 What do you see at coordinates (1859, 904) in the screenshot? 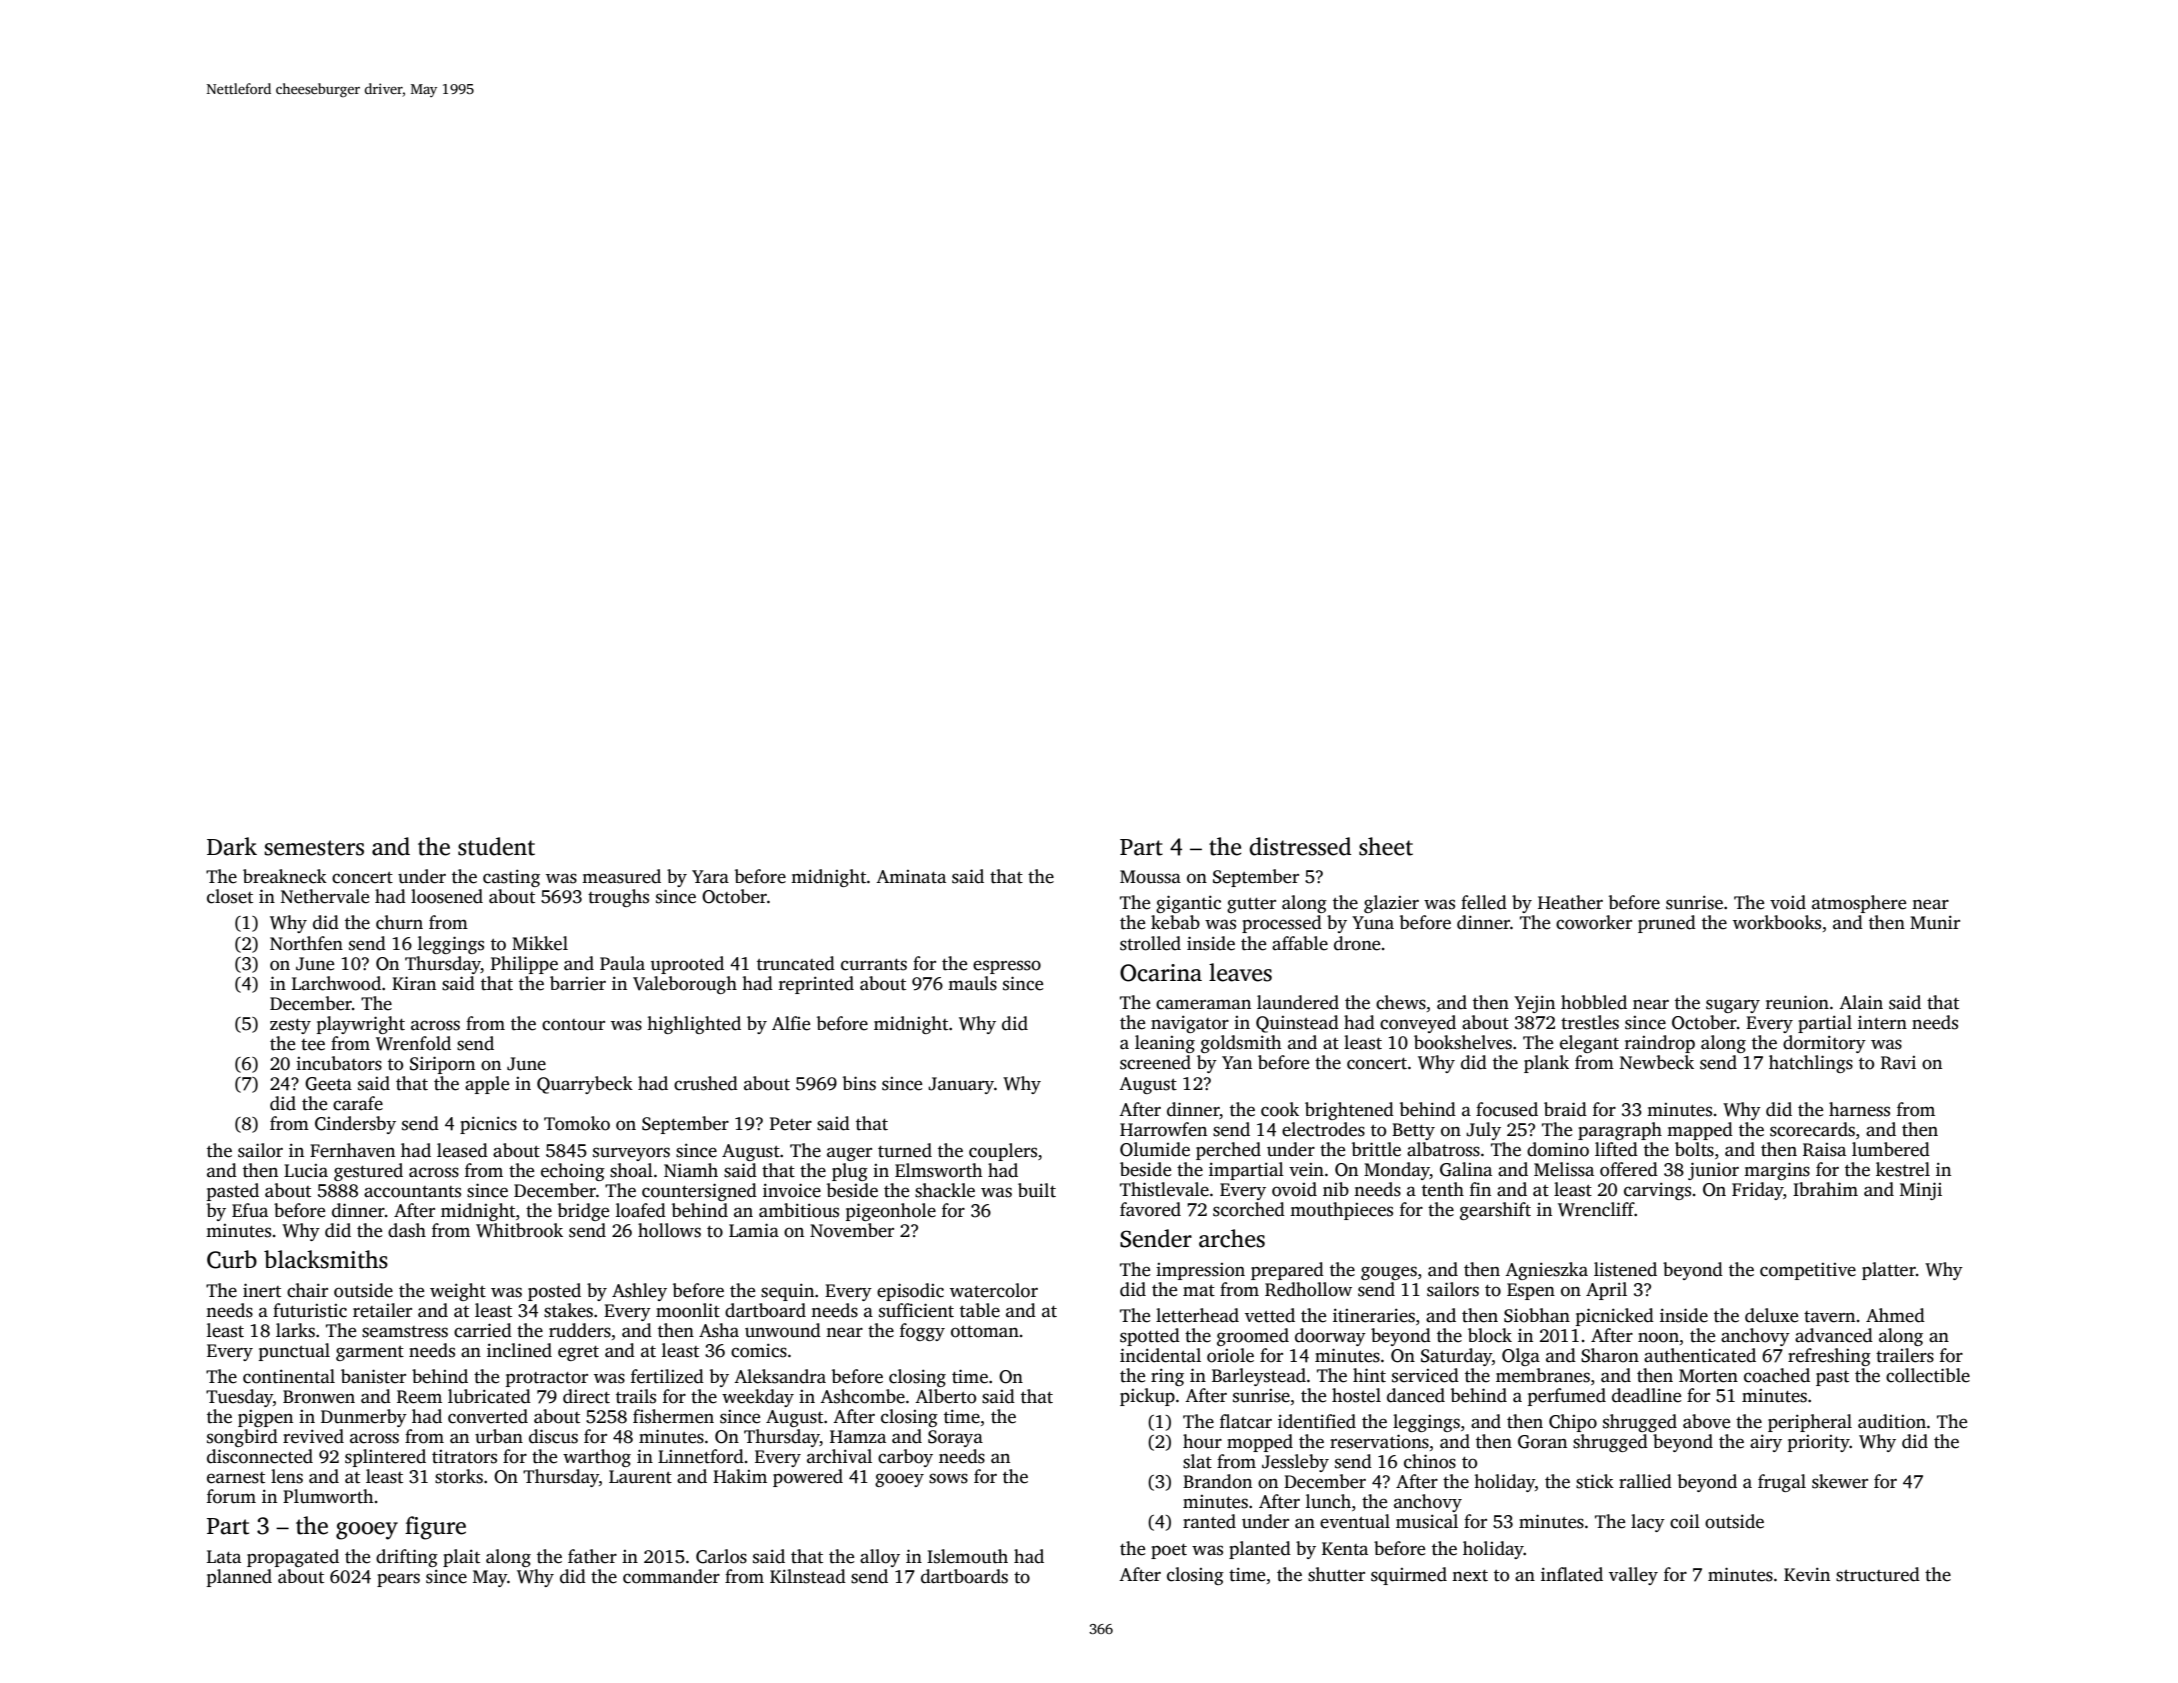
I see `atmosphere` at bounding box center [1859, 904].
